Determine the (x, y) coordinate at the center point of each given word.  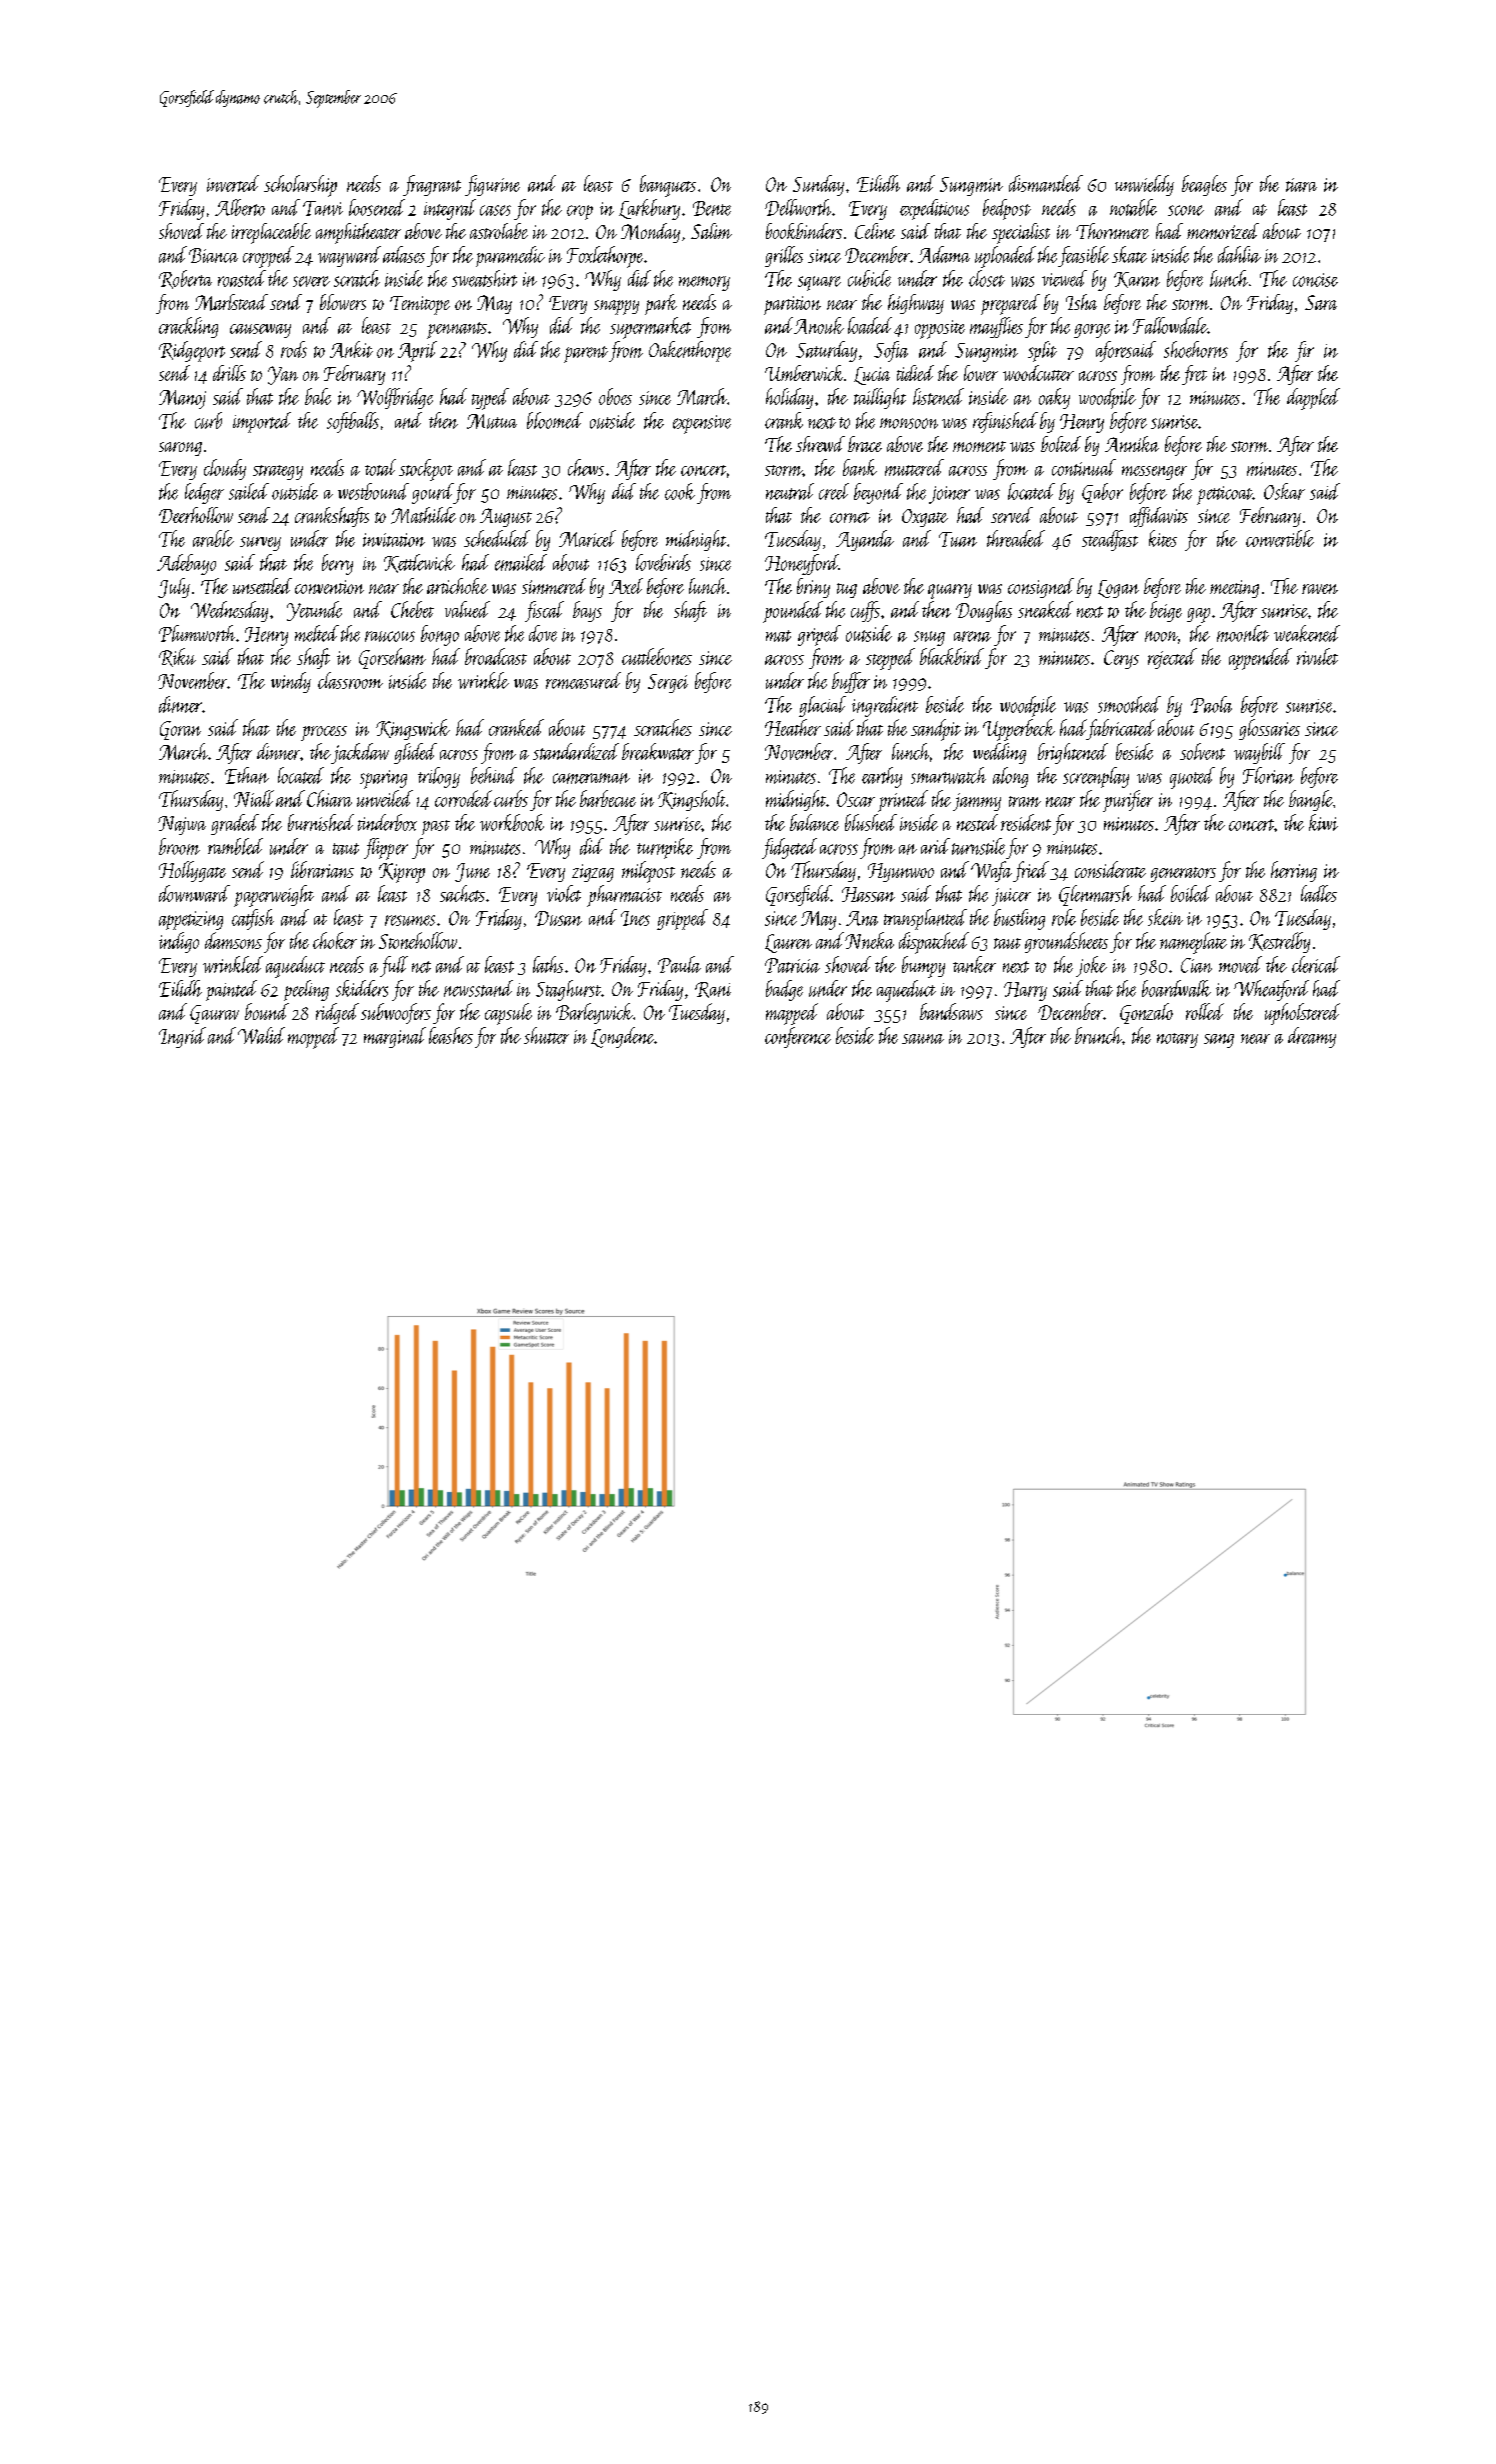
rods (294, 349)
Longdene (622, 1037)
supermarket (650, 328)
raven (1320, 589)
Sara (1321, 302)
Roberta (185, 279)
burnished (321, 822)
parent (586, 354)
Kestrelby (1279, 942)
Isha (1081, 302)
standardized (576, 751)
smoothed (1129, 704)
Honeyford (802, 564)
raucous (390, 636)
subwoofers (396, 1013)
